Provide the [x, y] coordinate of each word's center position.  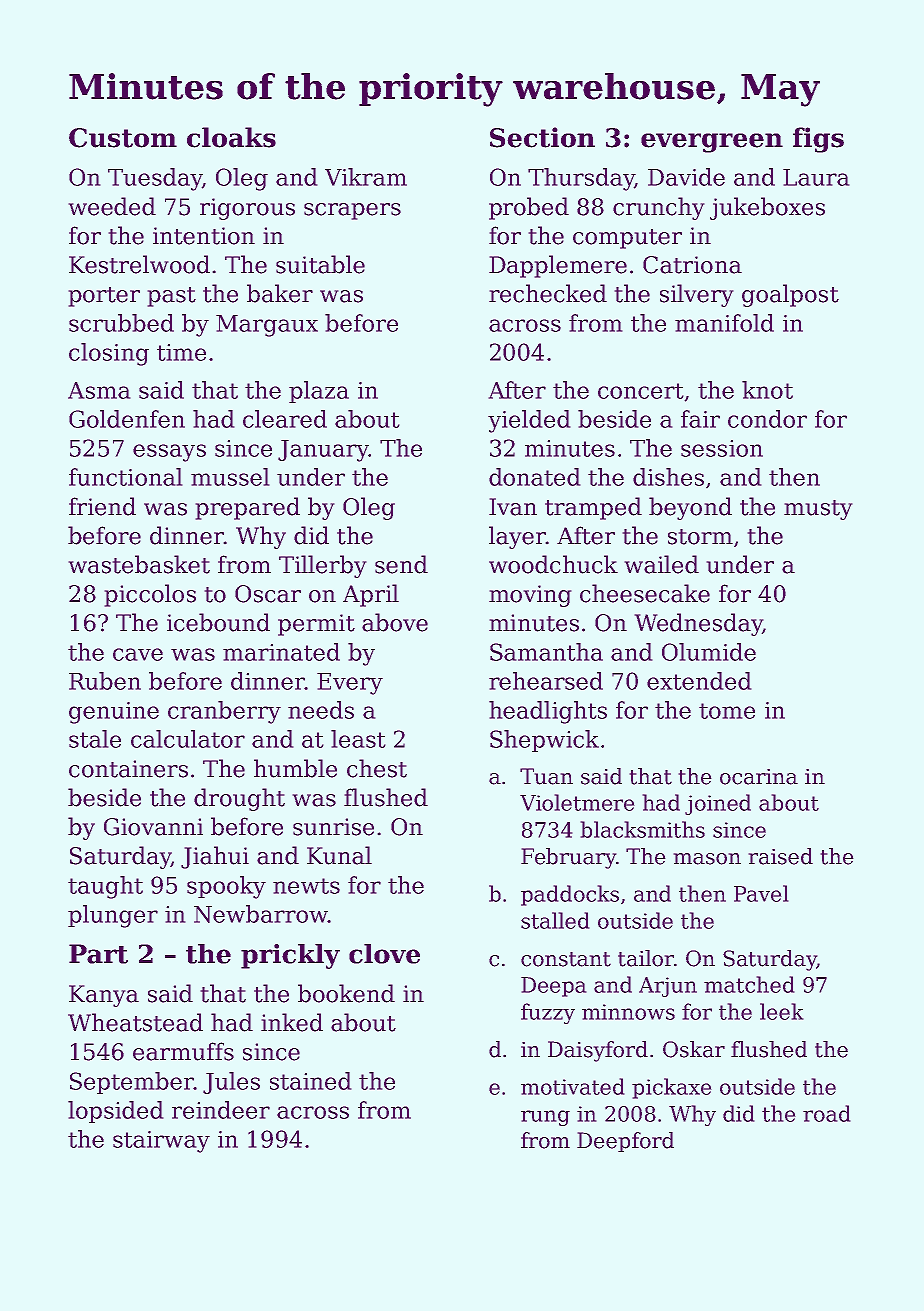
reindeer [221, 1110]
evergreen [712, 143]
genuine [114, 713]
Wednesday [698, 624]
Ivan [513, 507]
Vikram [366, 177]
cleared [285, 419]
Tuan [546, 776]
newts [306, 886]
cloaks [231, 137]
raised [780, 856]
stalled [555, 920]
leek [782, 1011]
